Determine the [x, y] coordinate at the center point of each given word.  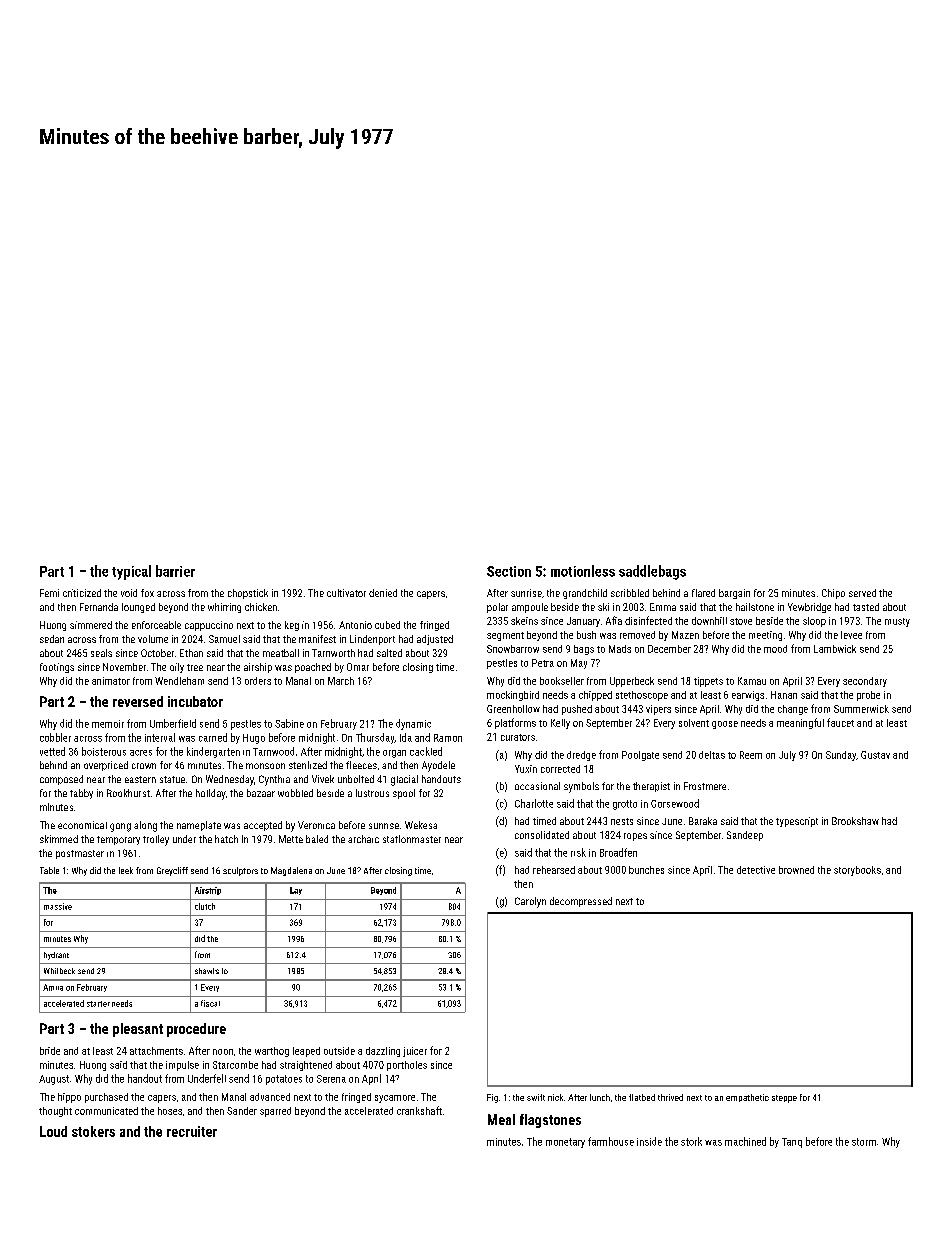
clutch [205, 906]
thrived [670, 1097]
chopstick [248, 594]
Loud [53, 1131]
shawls [207, 971]
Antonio [355, 625]
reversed [138, 701]
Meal [501, 1119]
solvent [694, 723]
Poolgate [640, 756]
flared [703, 593]
